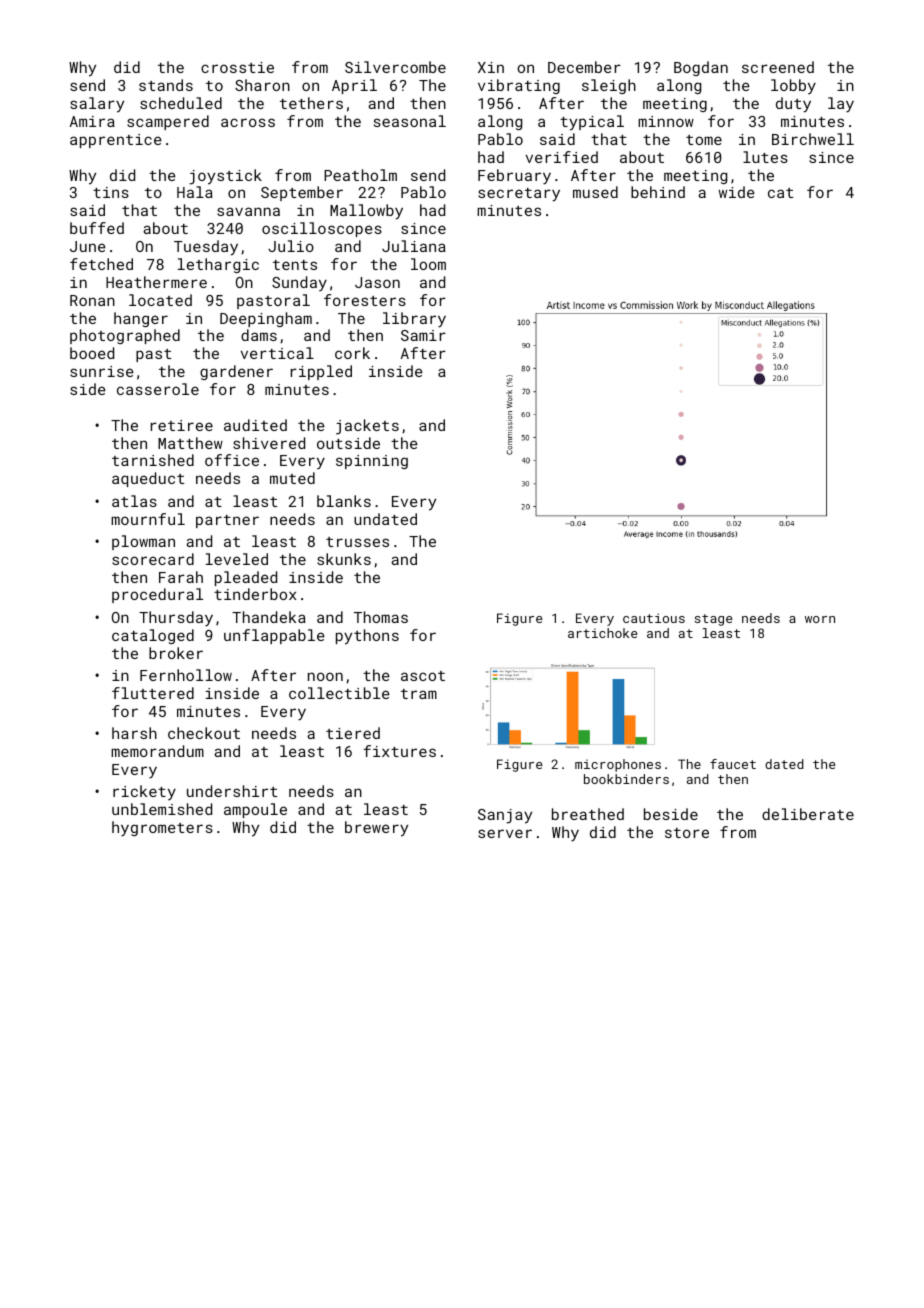 The image size is (924, 1308). I want to click on wide, so click(737, 192).
